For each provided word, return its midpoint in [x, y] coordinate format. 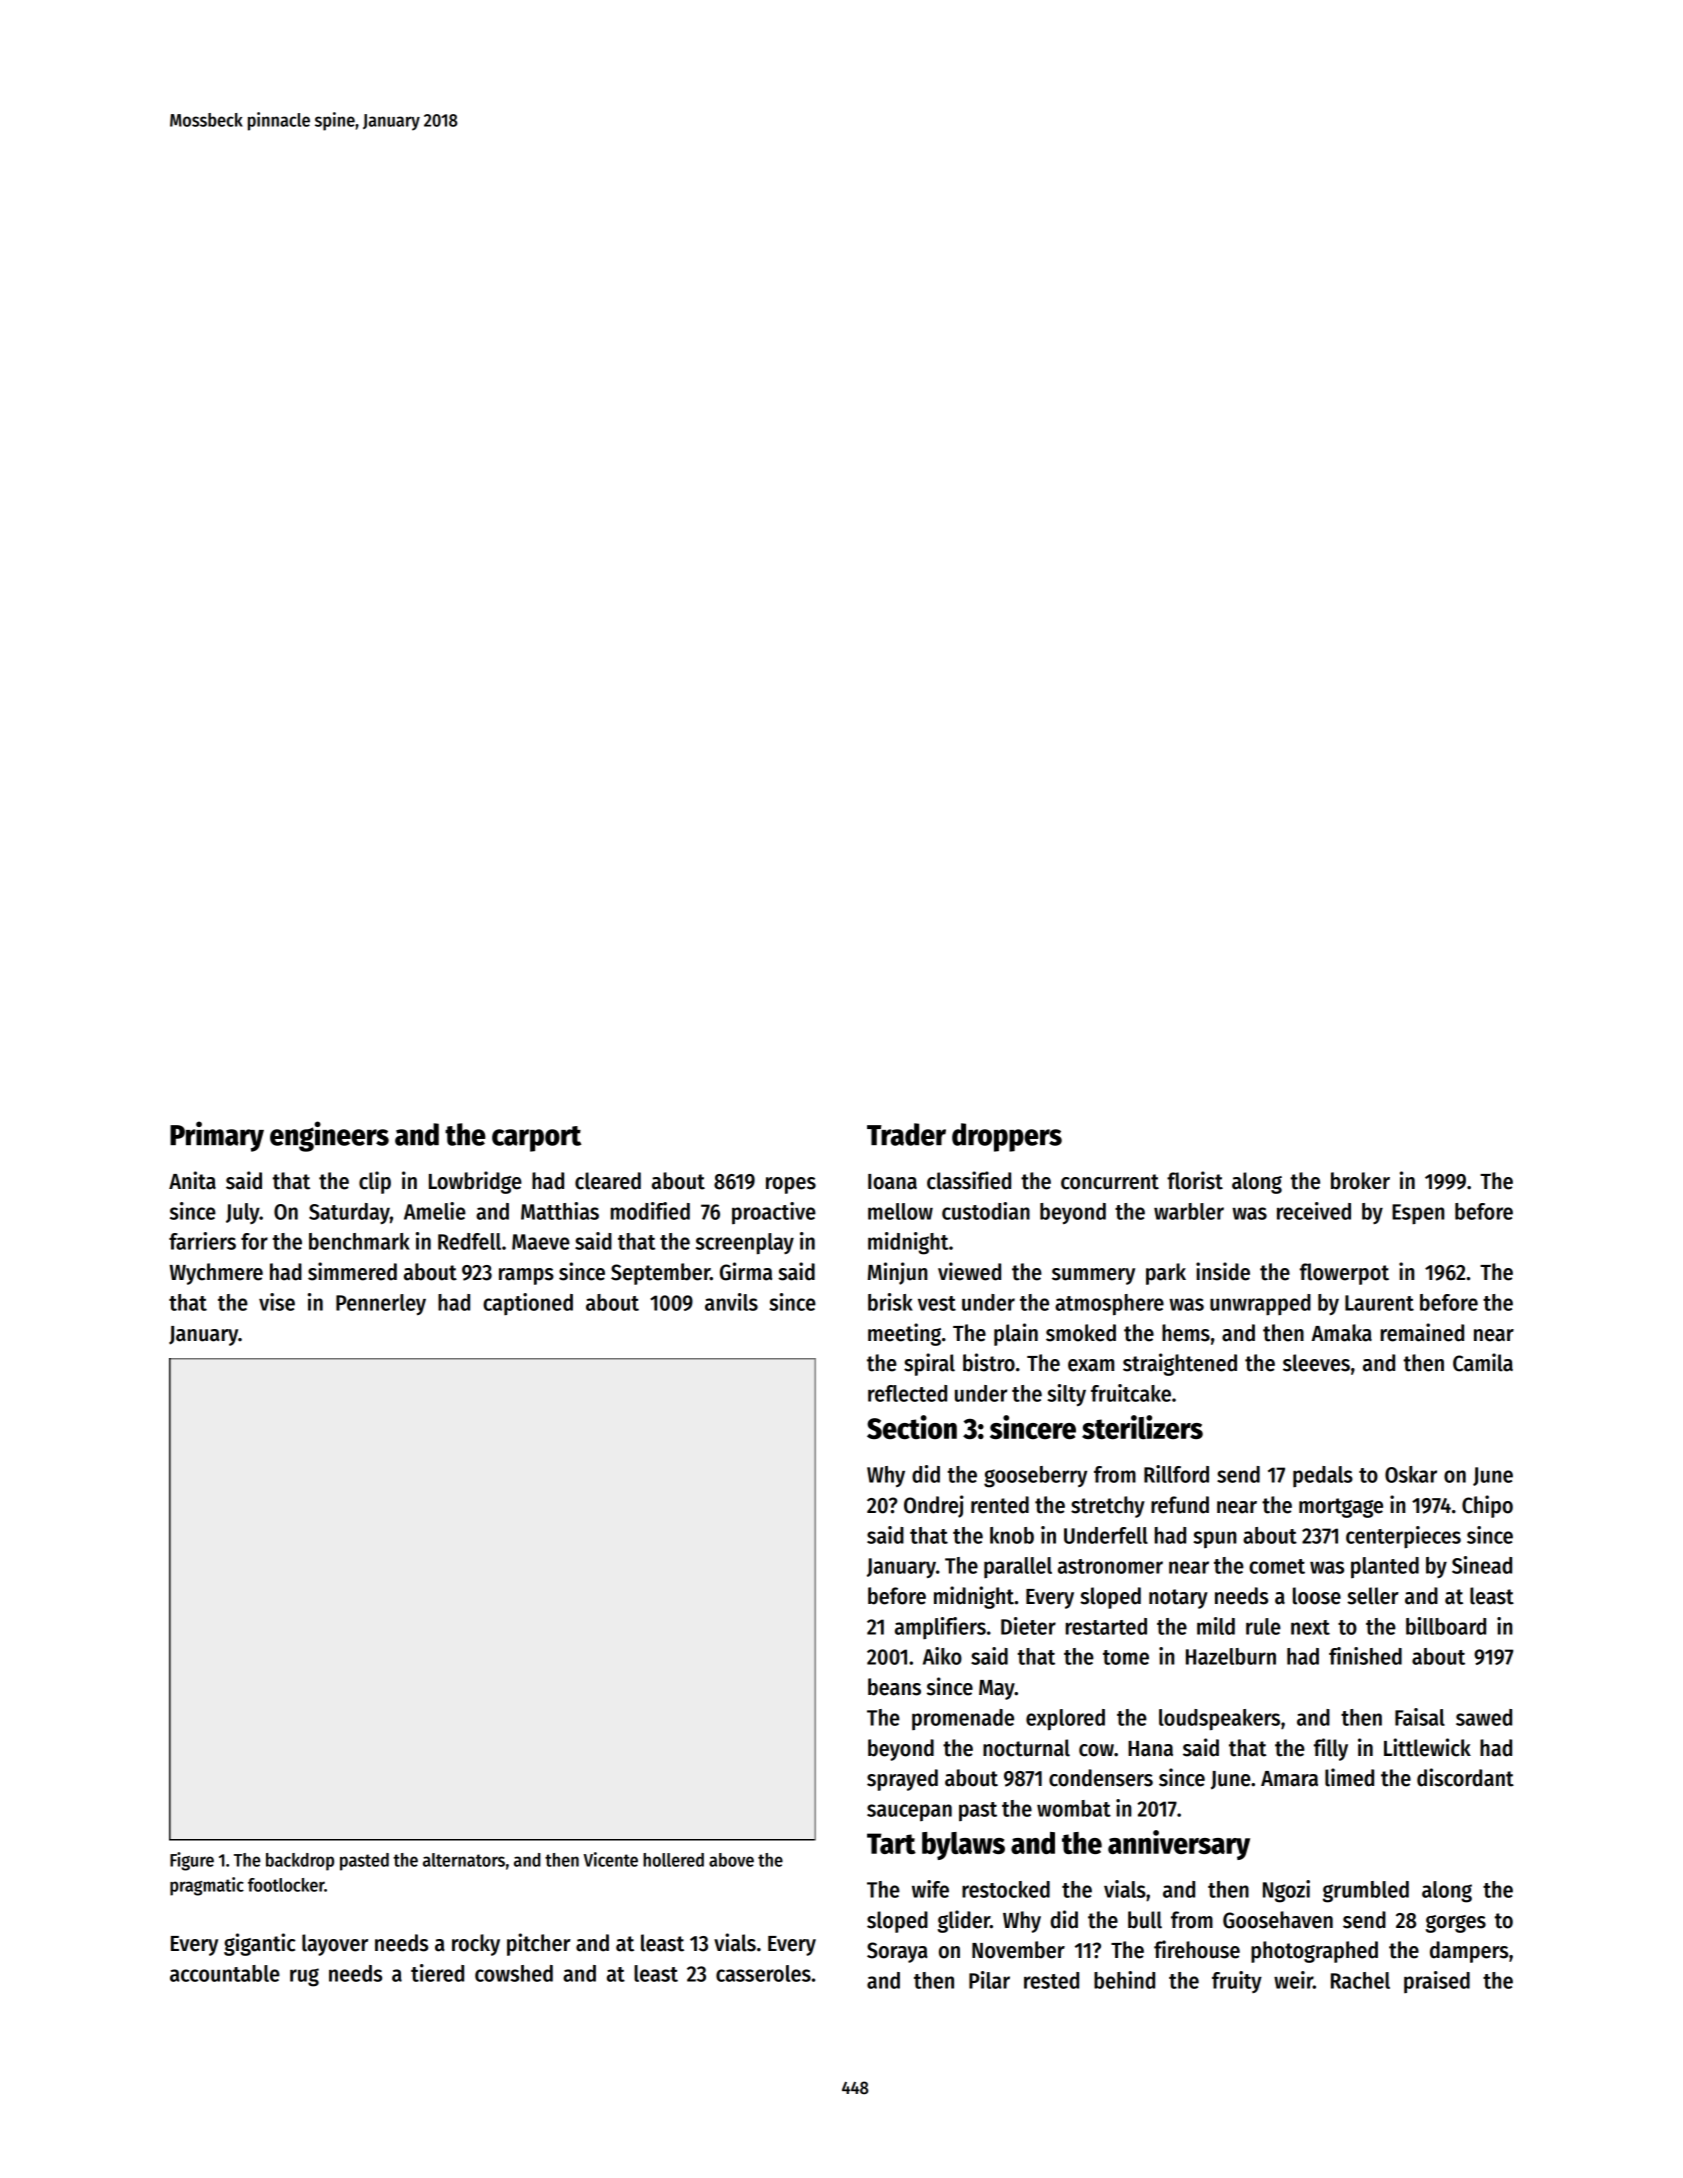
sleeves [1316, 1363]
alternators [464, 1860]
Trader [906, 1134]
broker [1360, 1181]
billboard [1446, 1626]
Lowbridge [475, 1182]
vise [277, 1302]
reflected [907, 1393]
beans [894, 1687]
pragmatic [207, 1886]
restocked [1006, 1889]
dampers [1469, 1952]
